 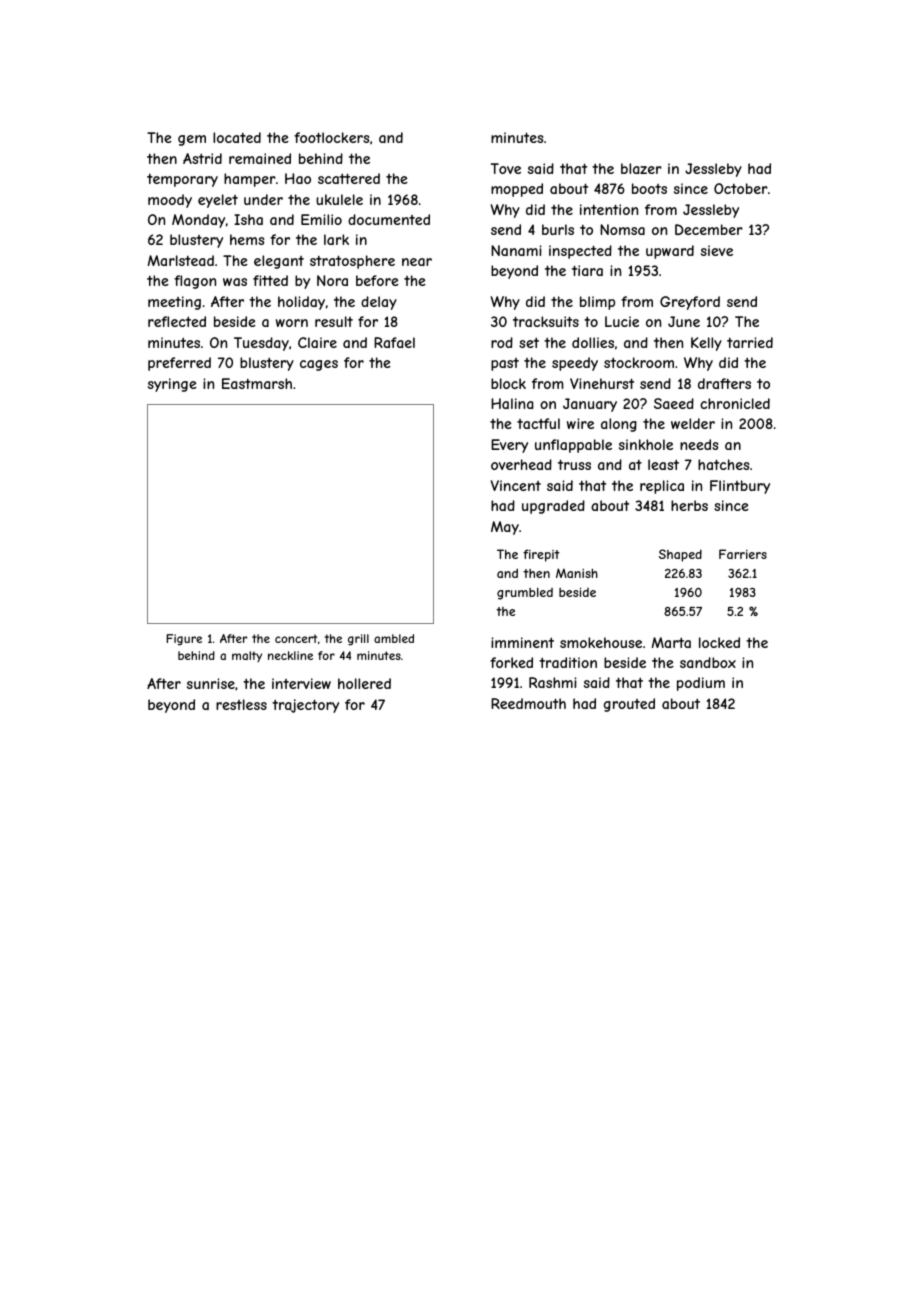 What do you see at coordinates (528, 703) in the screenshot?
I see `Reedmouth` at bounding box center [528, 703].
